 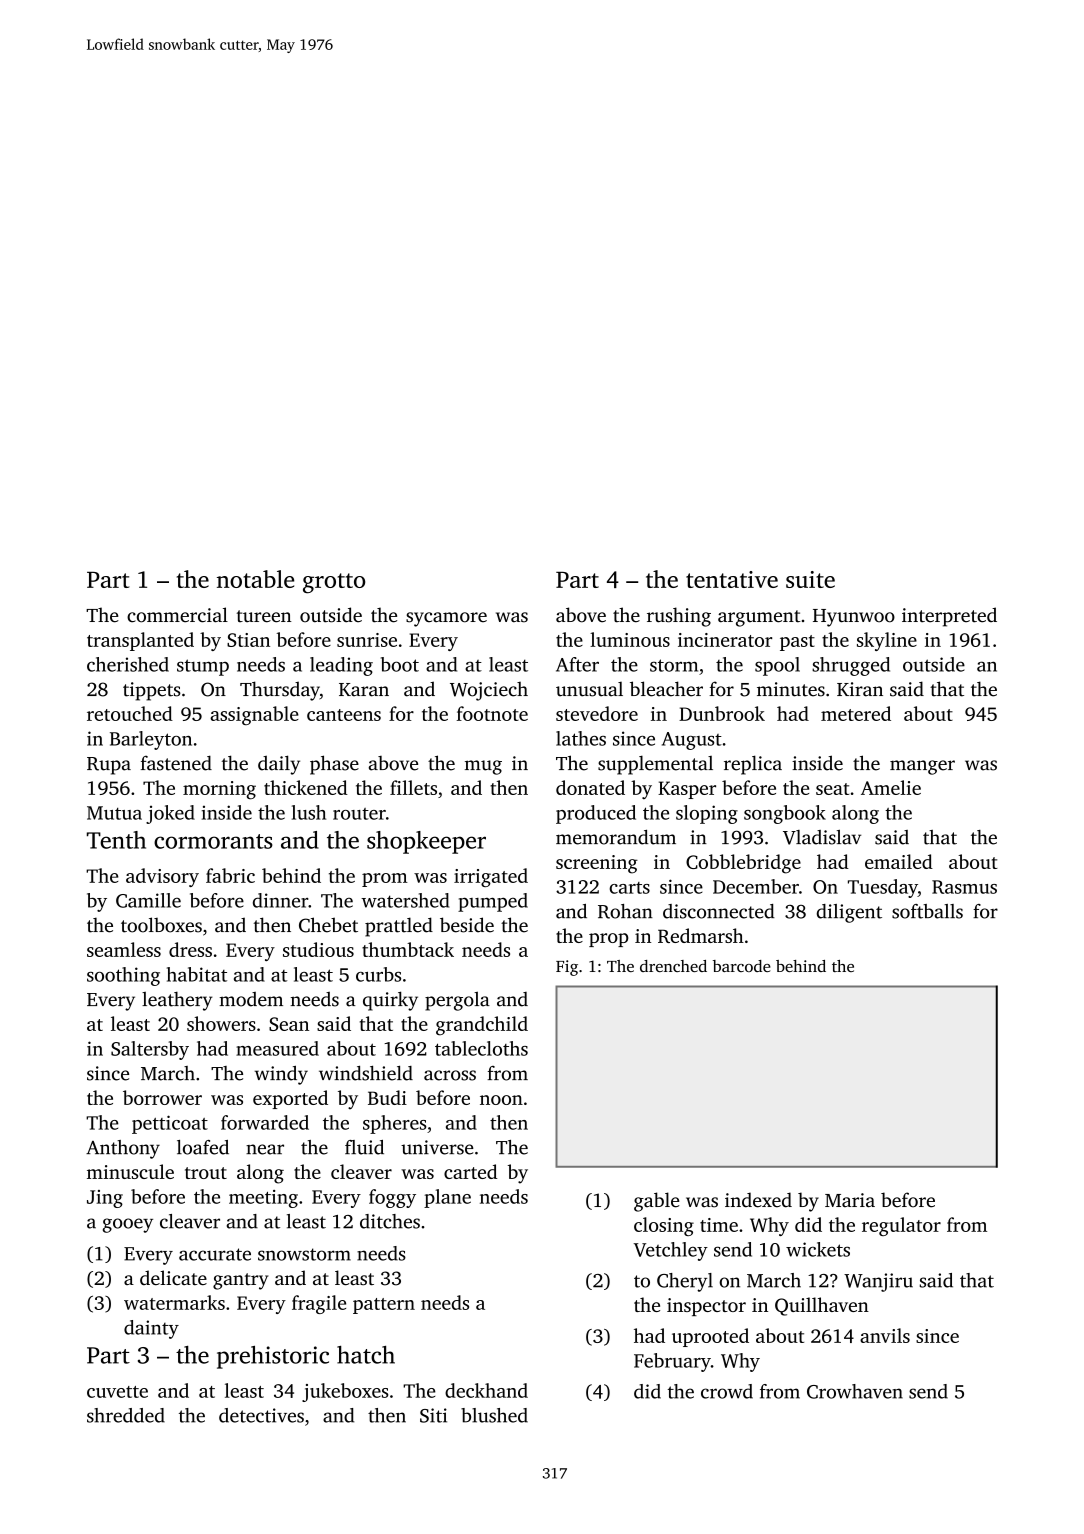 I want to click on sycamore, so click(x=446, y=619).
